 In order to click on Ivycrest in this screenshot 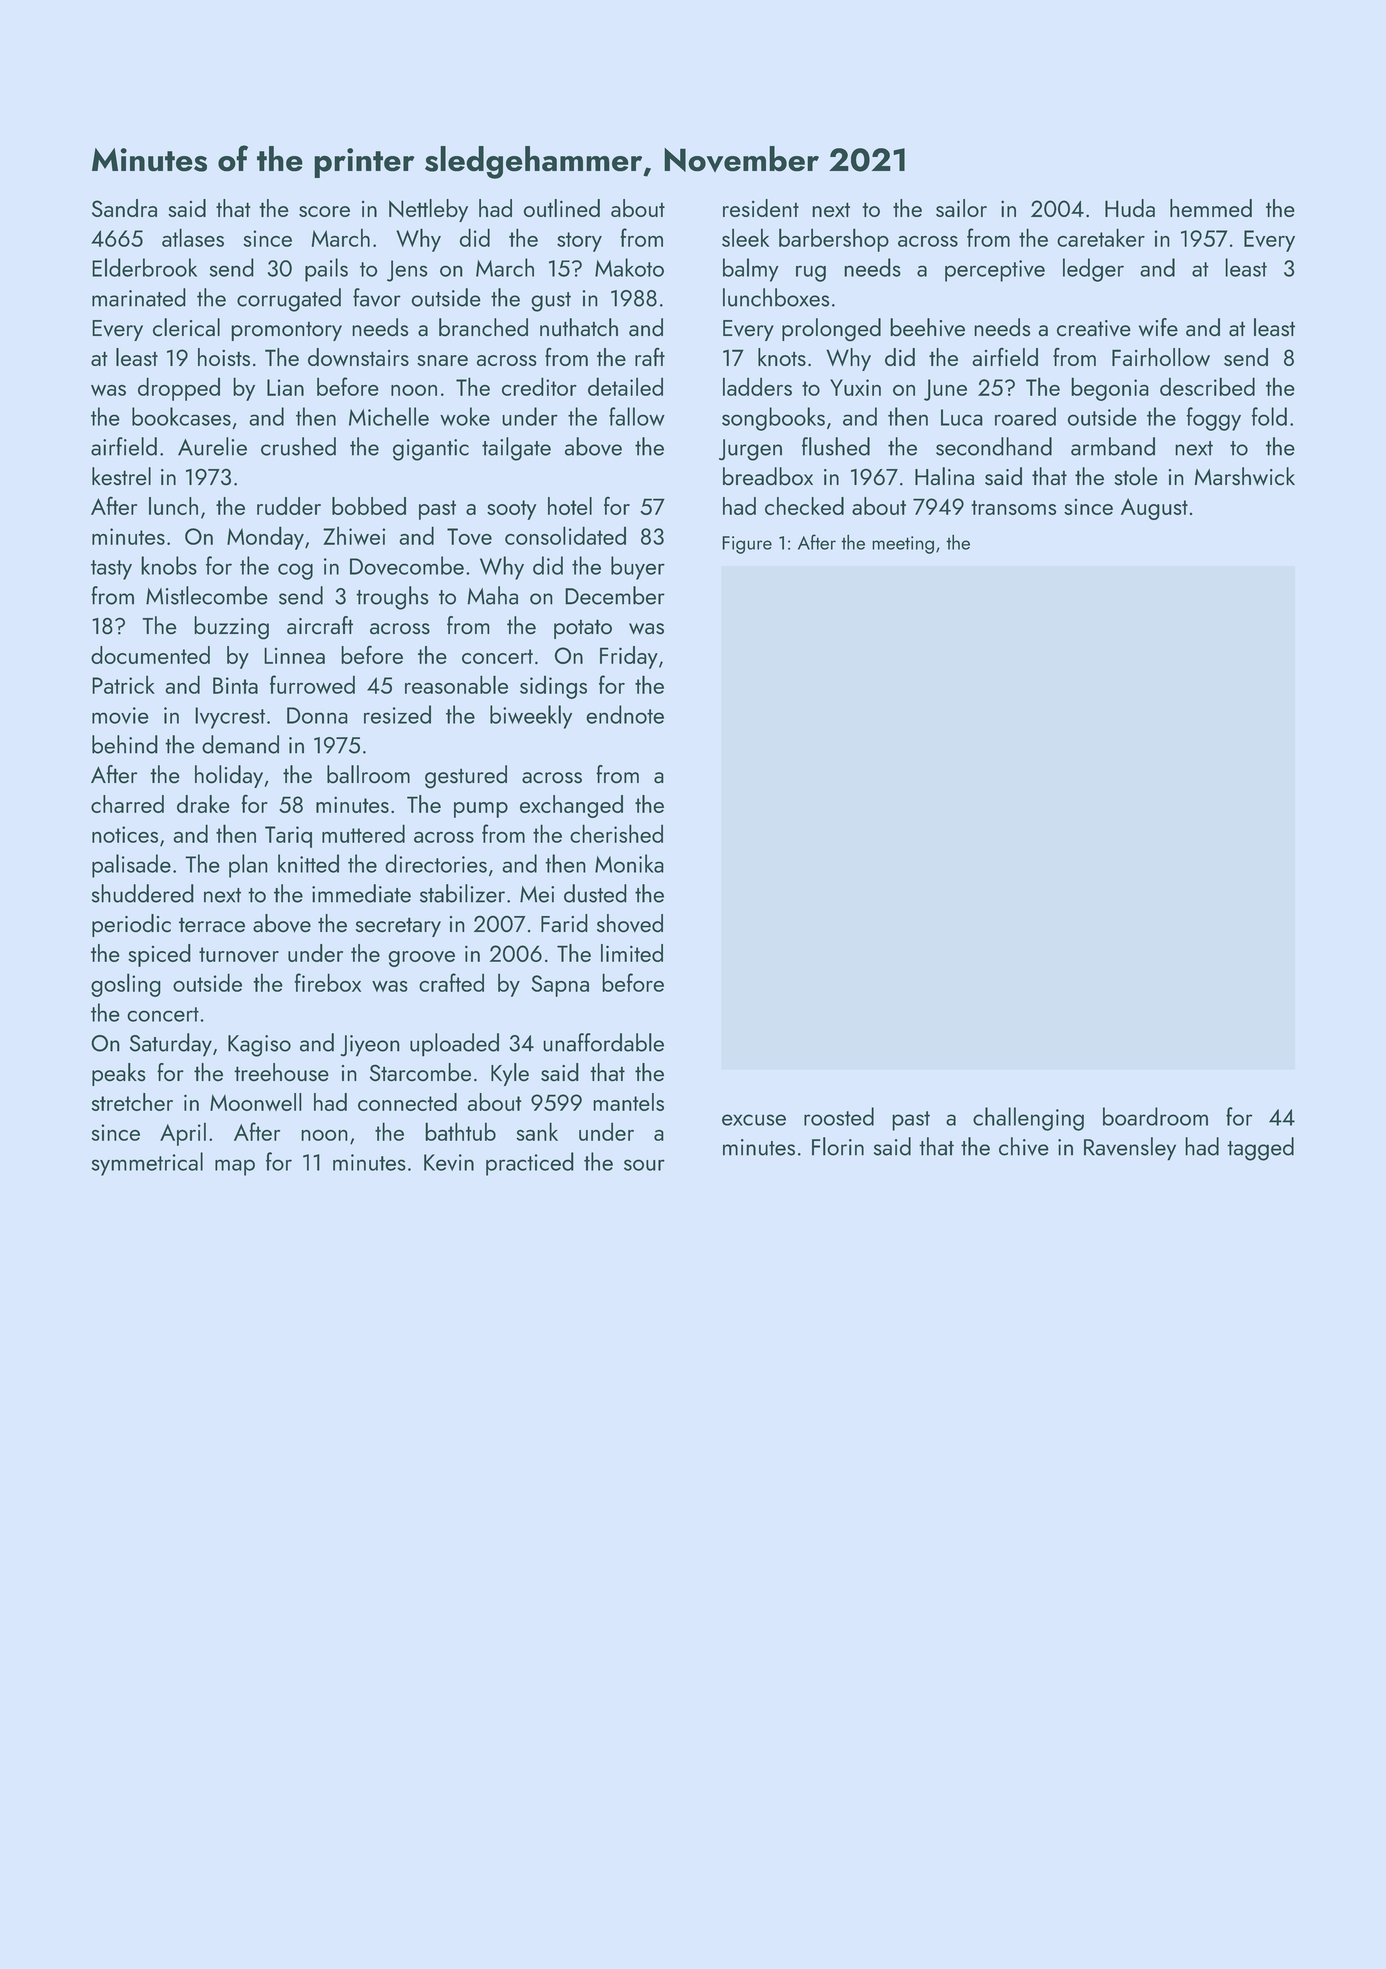, I will do `click(230, 718)`.
